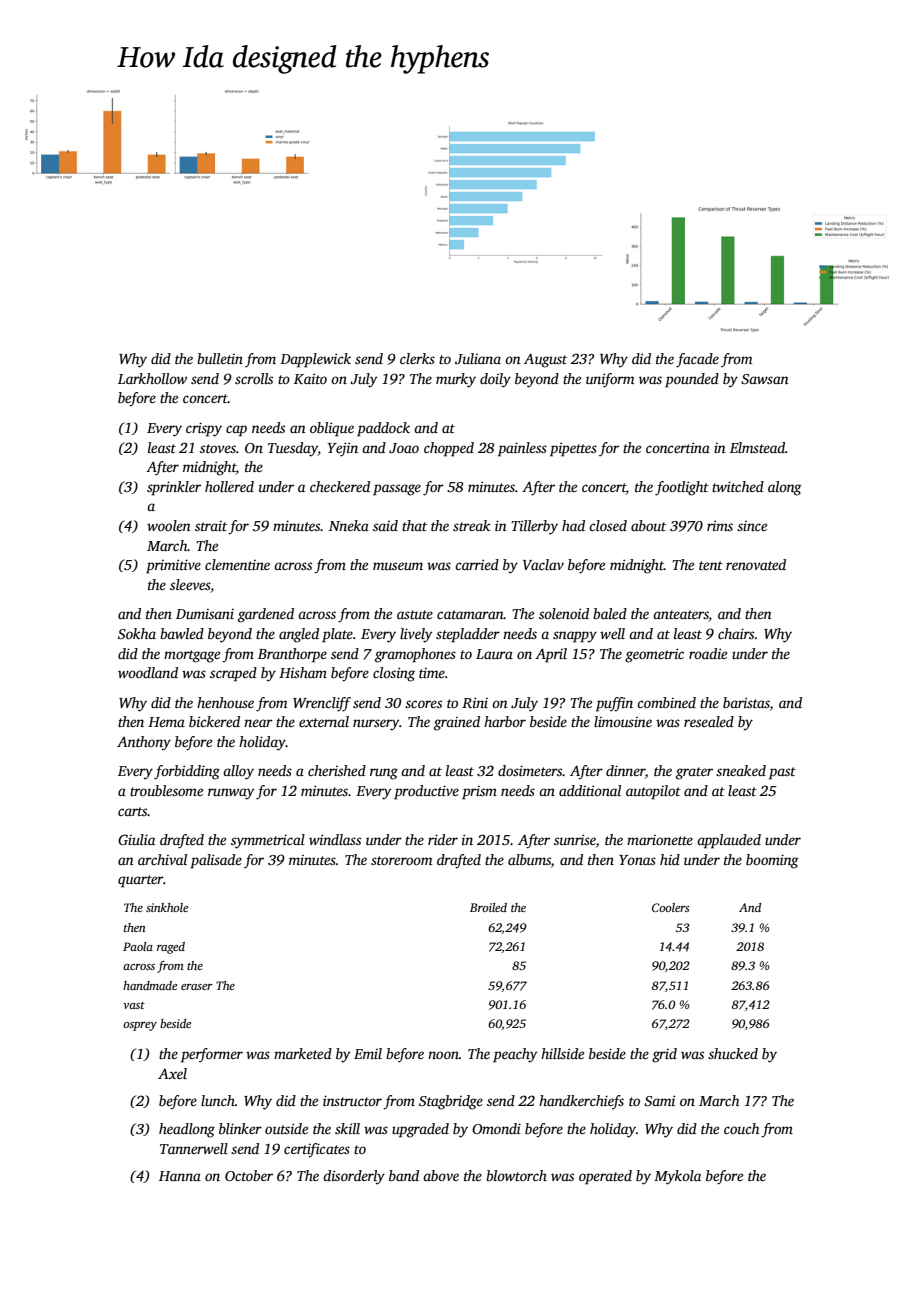  What do you see at coordinates (765, 379) in the screenshot?
I see `Sawsan` at bounding box center [765, 379].
